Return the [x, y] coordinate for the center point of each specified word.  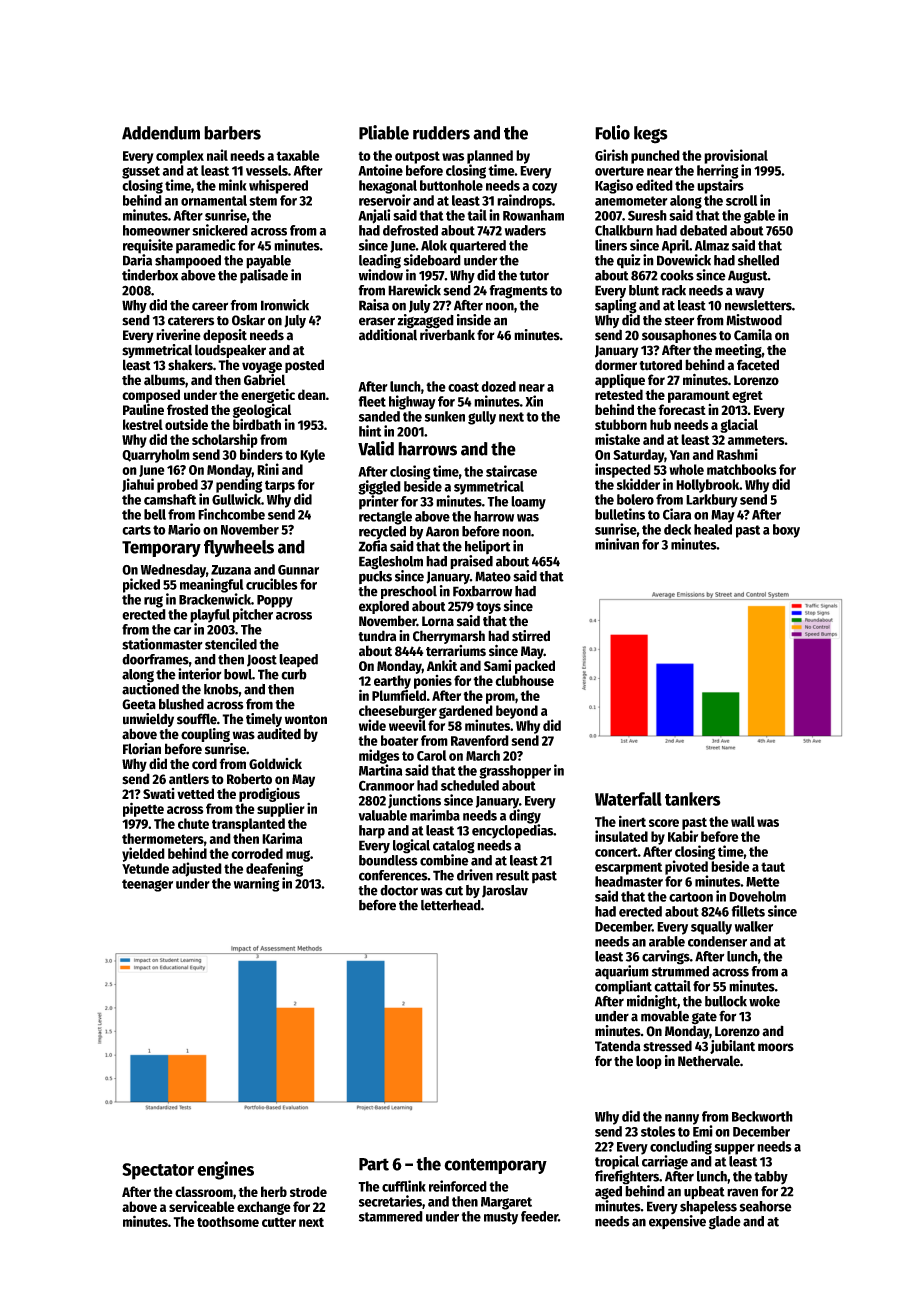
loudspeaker [230, 351]
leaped [298, 660]
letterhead [451, 905]
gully [482, 418]
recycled [382, 533]
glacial [739, 425]
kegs [651, 135]
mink [233, 185]
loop [649, 1062]
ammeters [756, 440]
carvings [666, 957]
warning [257, 884]
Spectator [158, 1171]
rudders [441, 133]
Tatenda [618, 1046]
